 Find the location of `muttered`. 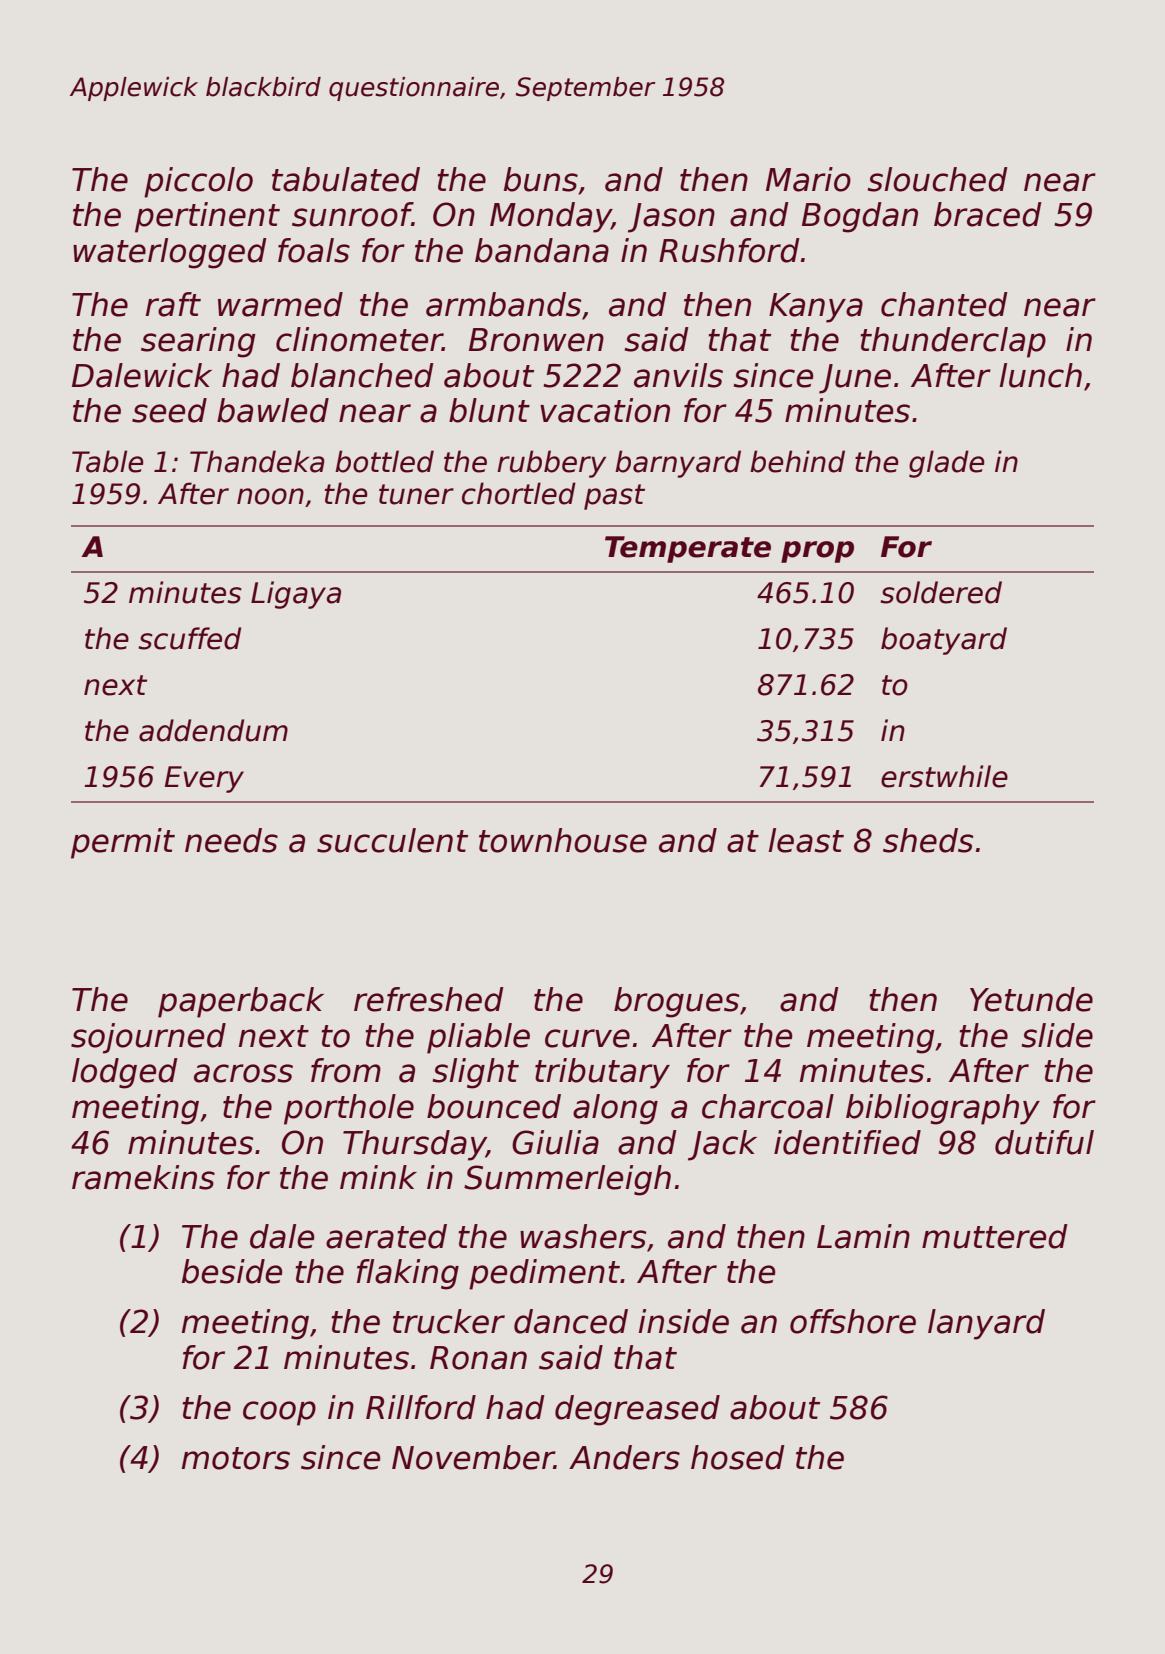

muttered is located at coordinates (995, 1236).
